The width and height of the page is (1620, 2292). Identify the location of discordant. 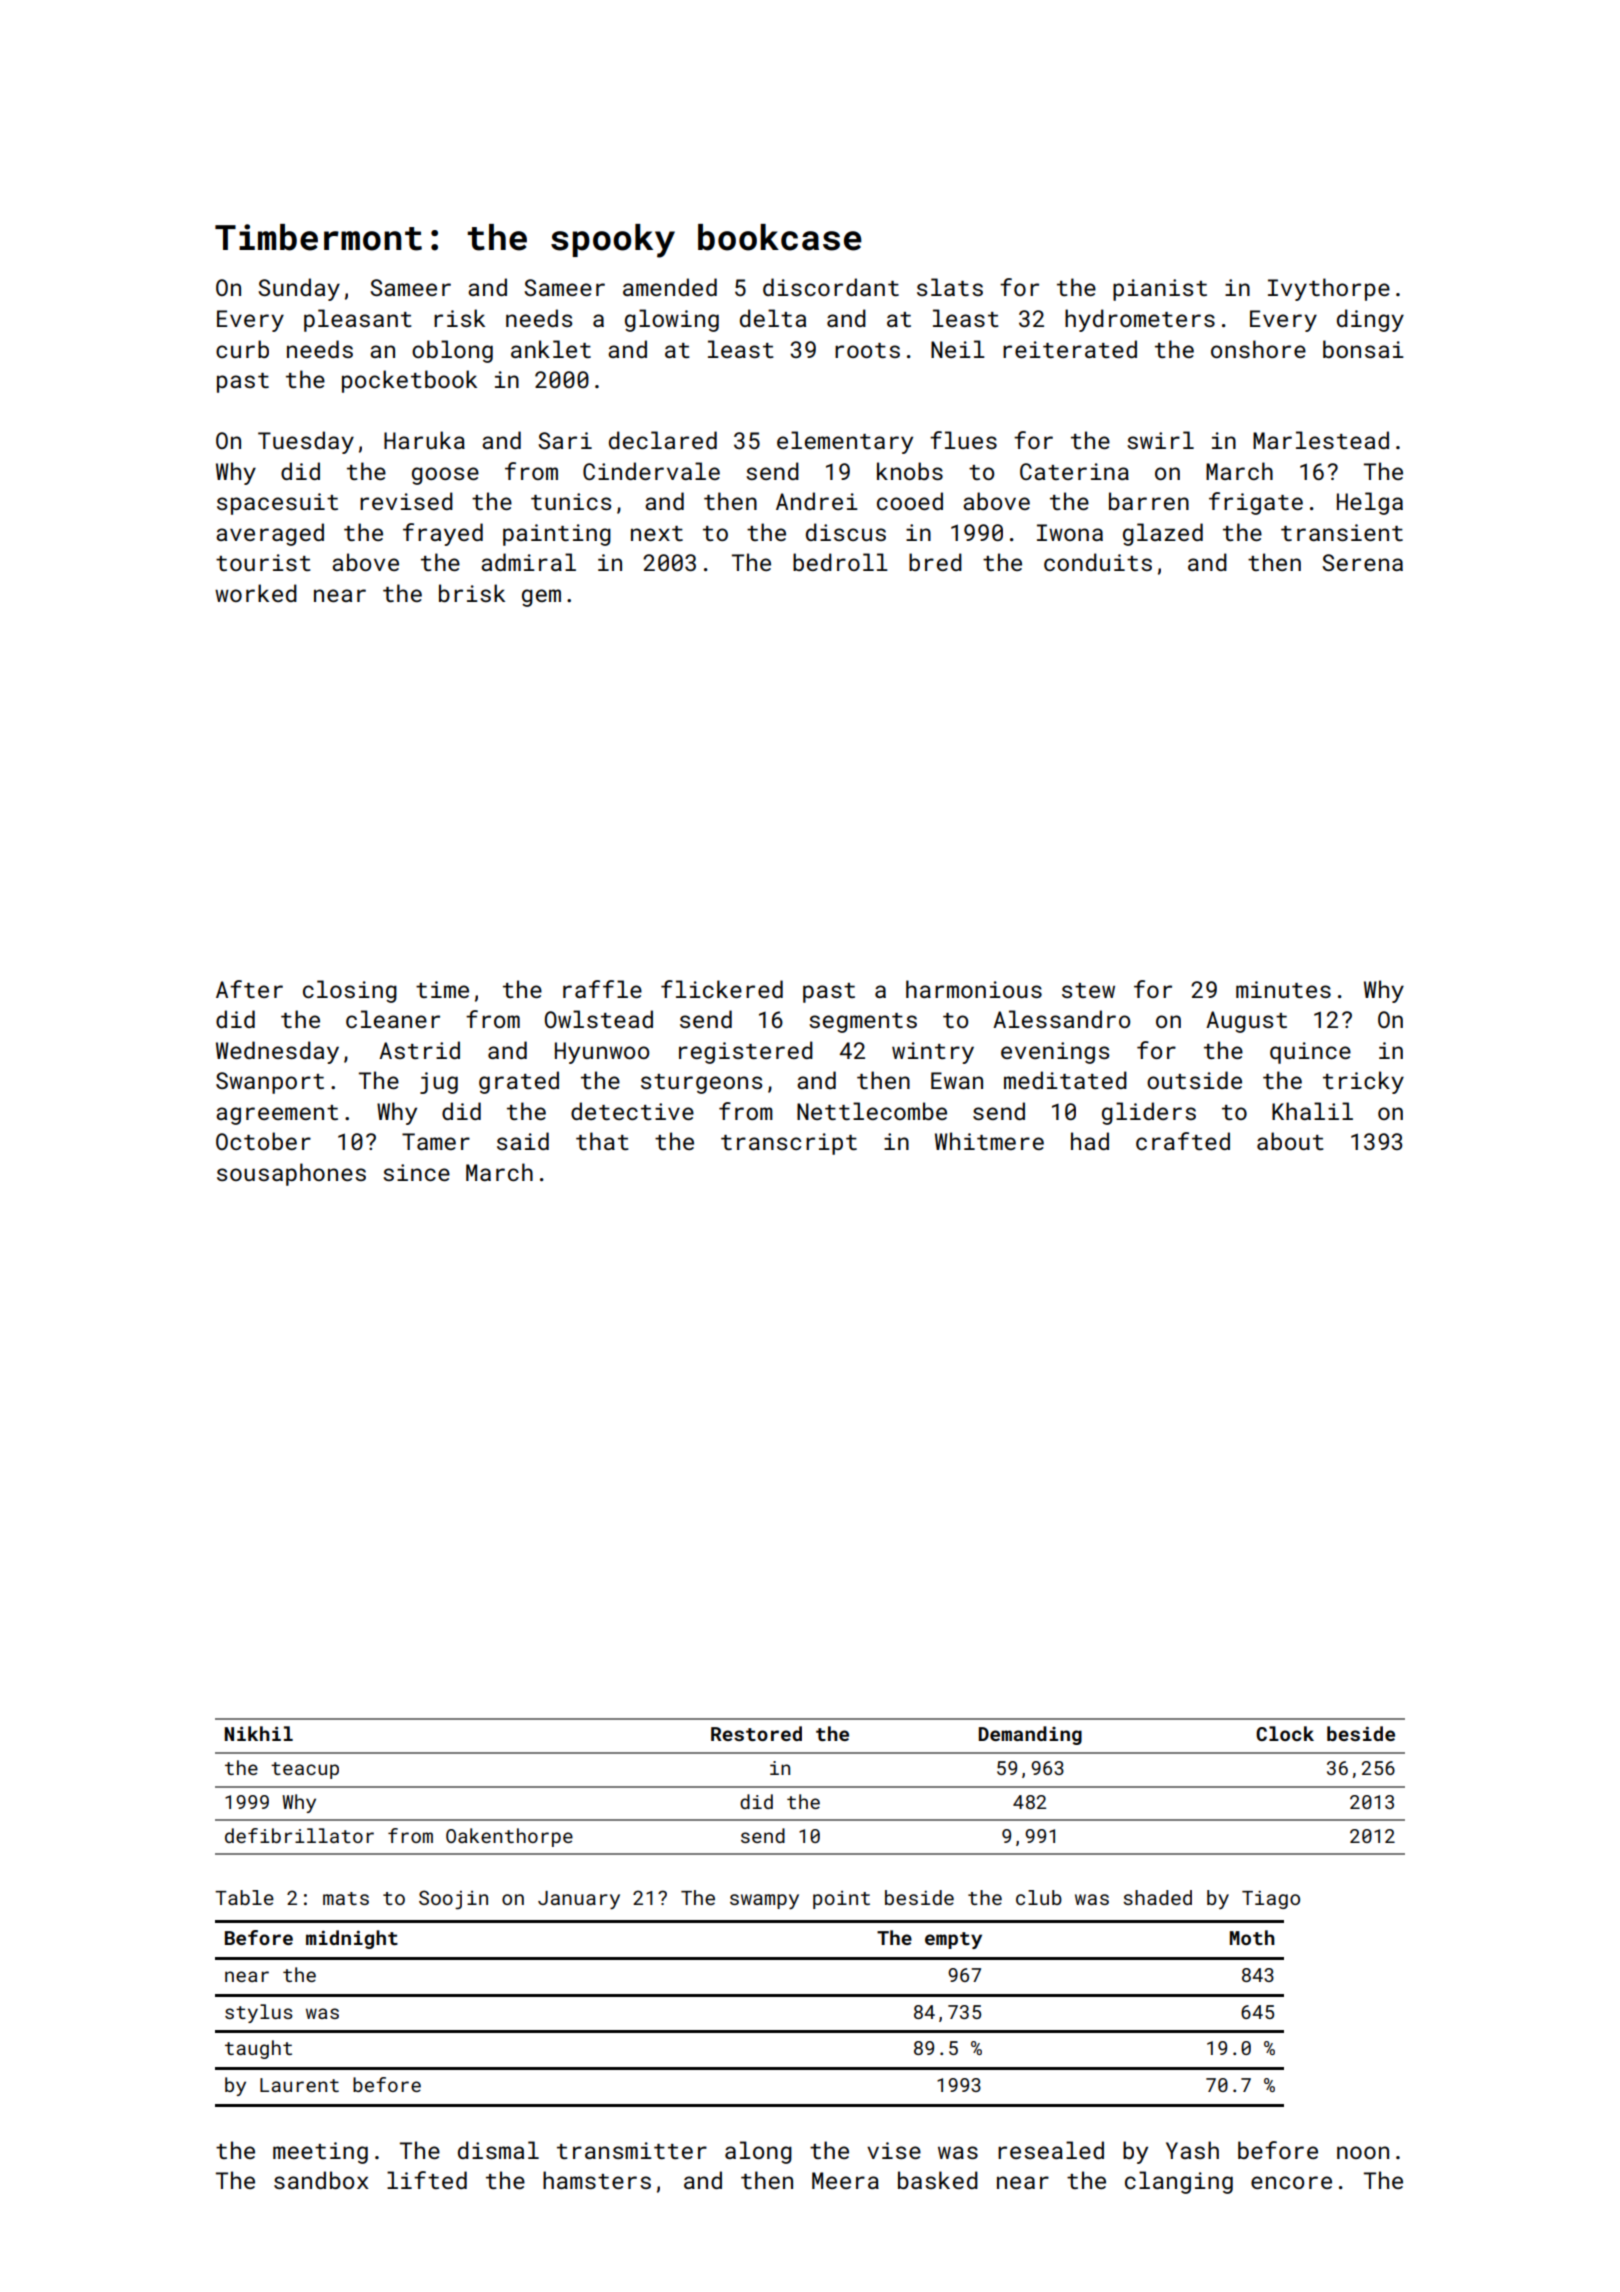
(831, 287).
